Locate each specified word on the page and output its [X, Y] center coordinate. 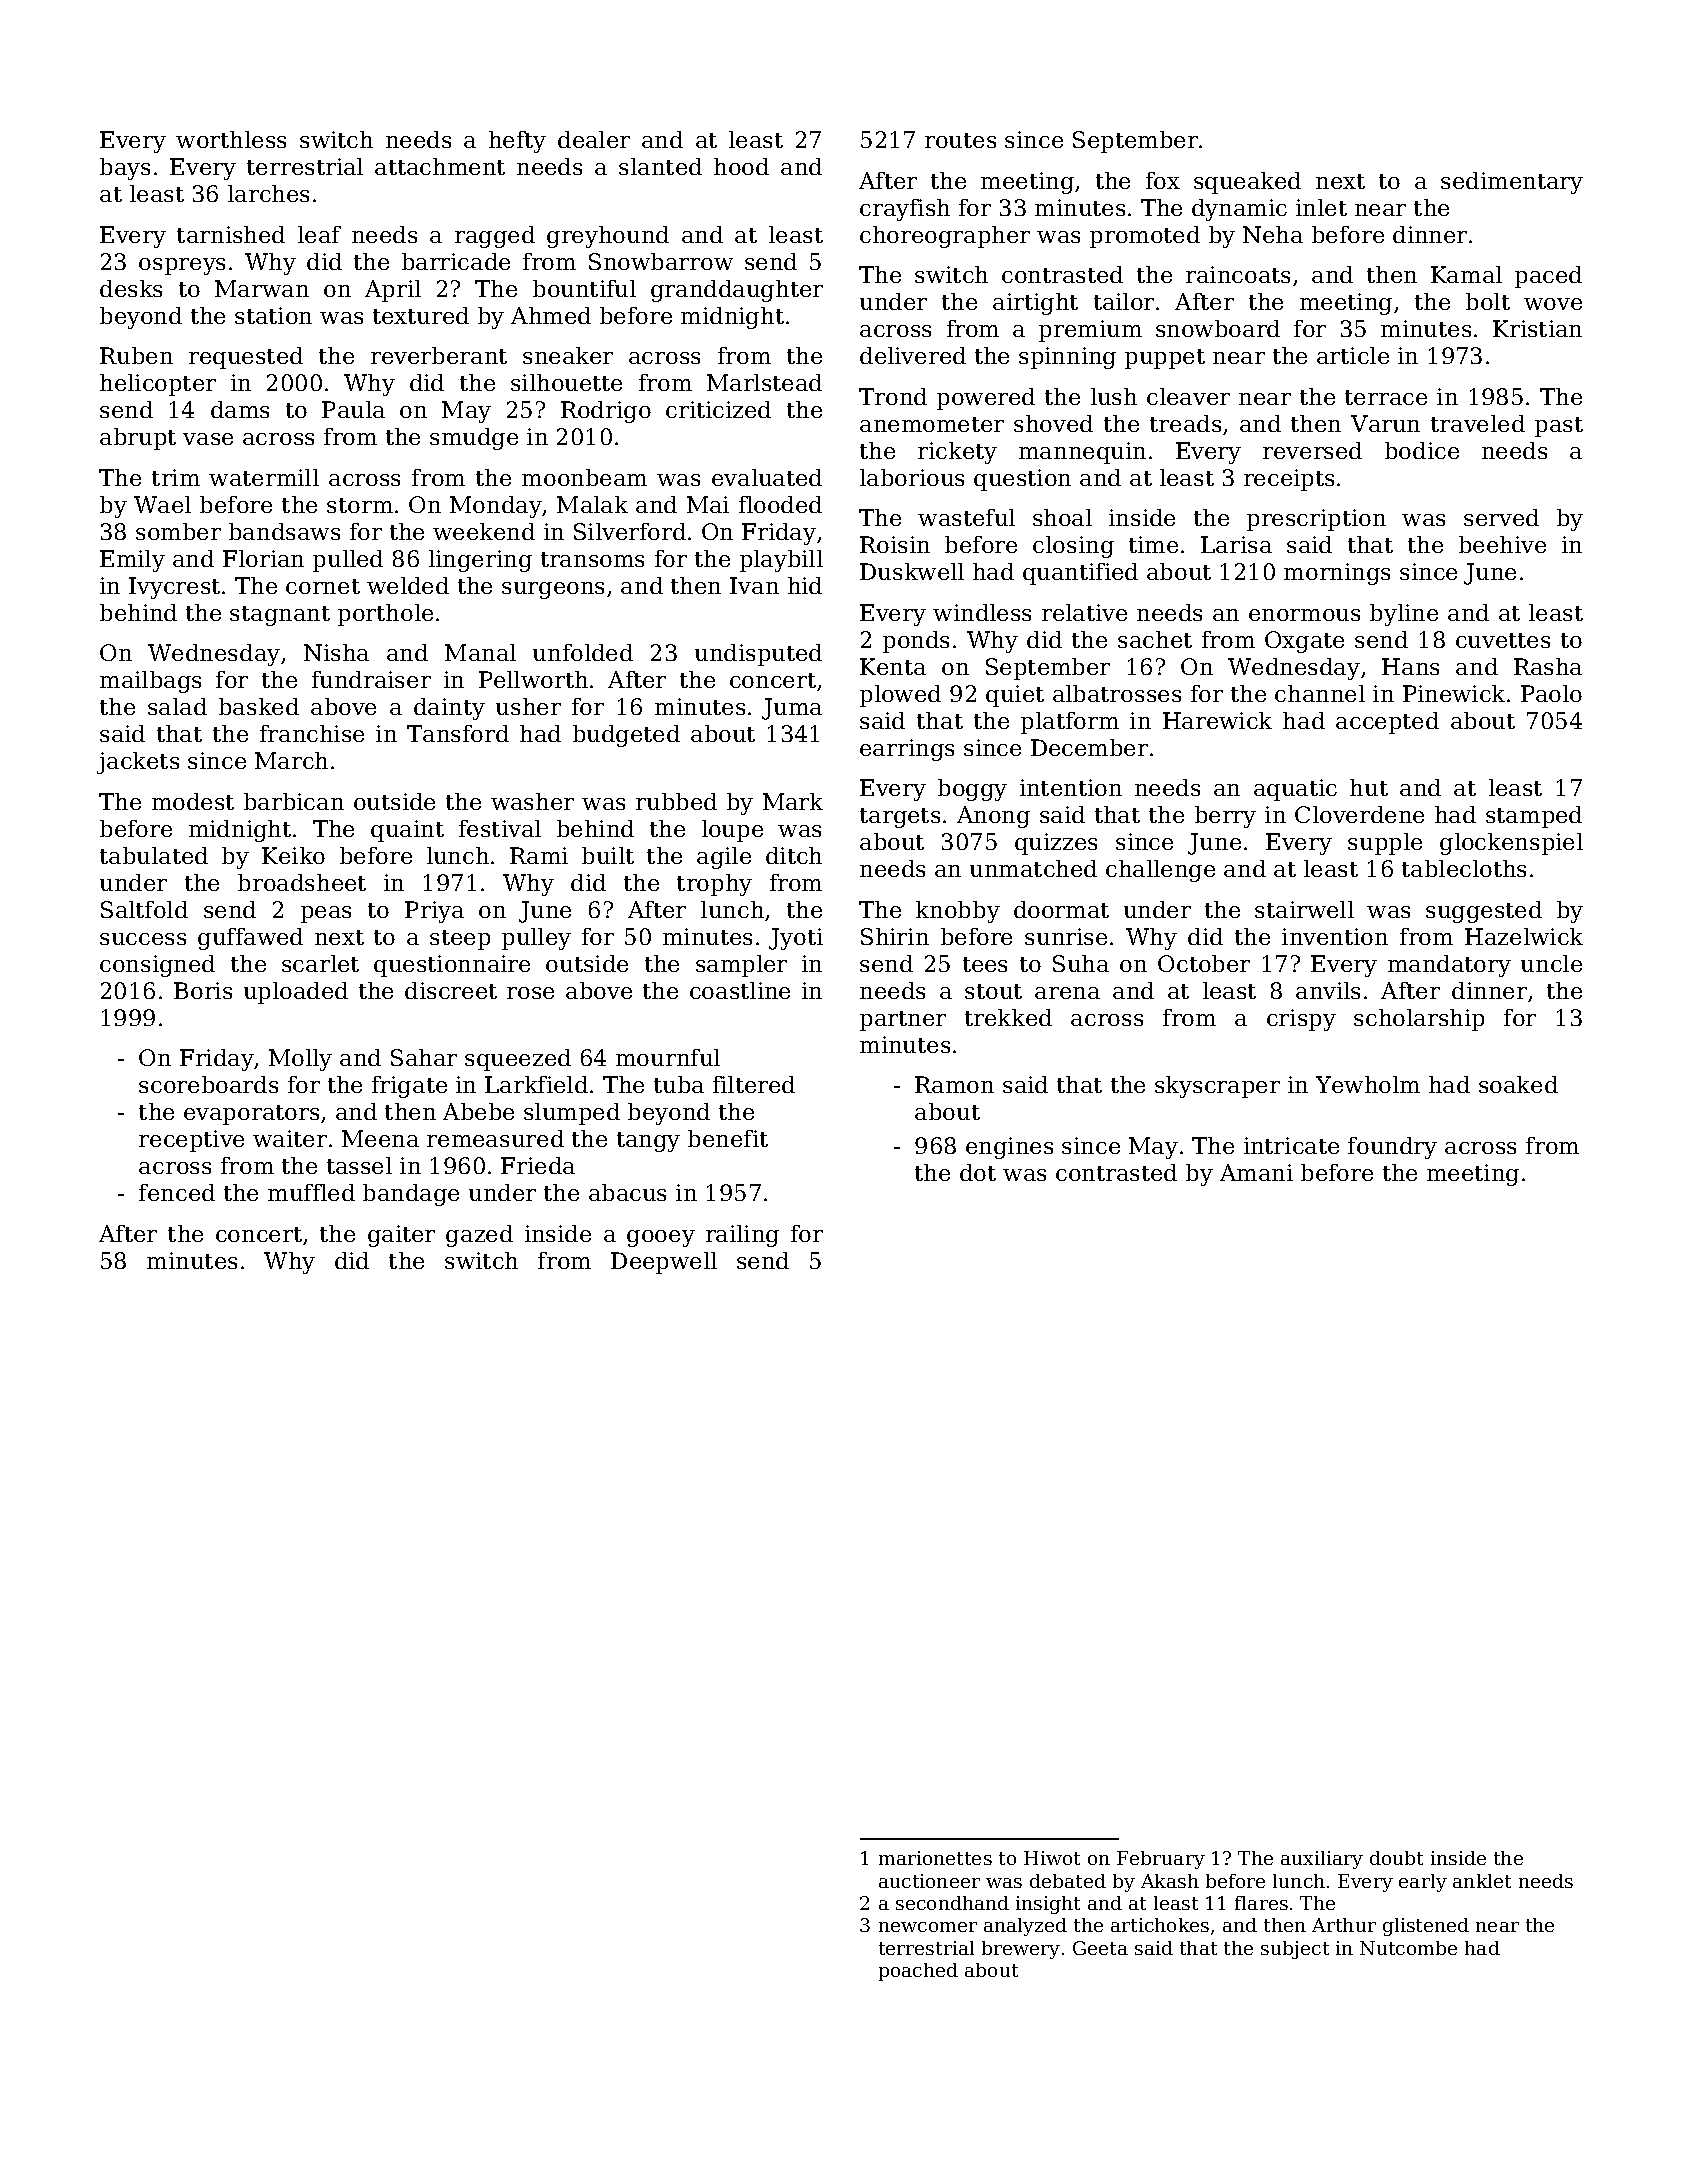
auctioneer [929, 1881]
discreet [451, 990]
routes [960, 140]
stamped [1534, 817]
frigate [409, 1087]
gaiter [401, 1236]
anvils [1328, 990]
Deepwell [664, 1263]
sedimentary [1512, 183]
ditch [794, 855]
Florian [263, 558]
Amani [1256, 1172]
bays [125, 169]
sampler [741, 966]
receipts [1289, 480]
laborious [912, 477]
